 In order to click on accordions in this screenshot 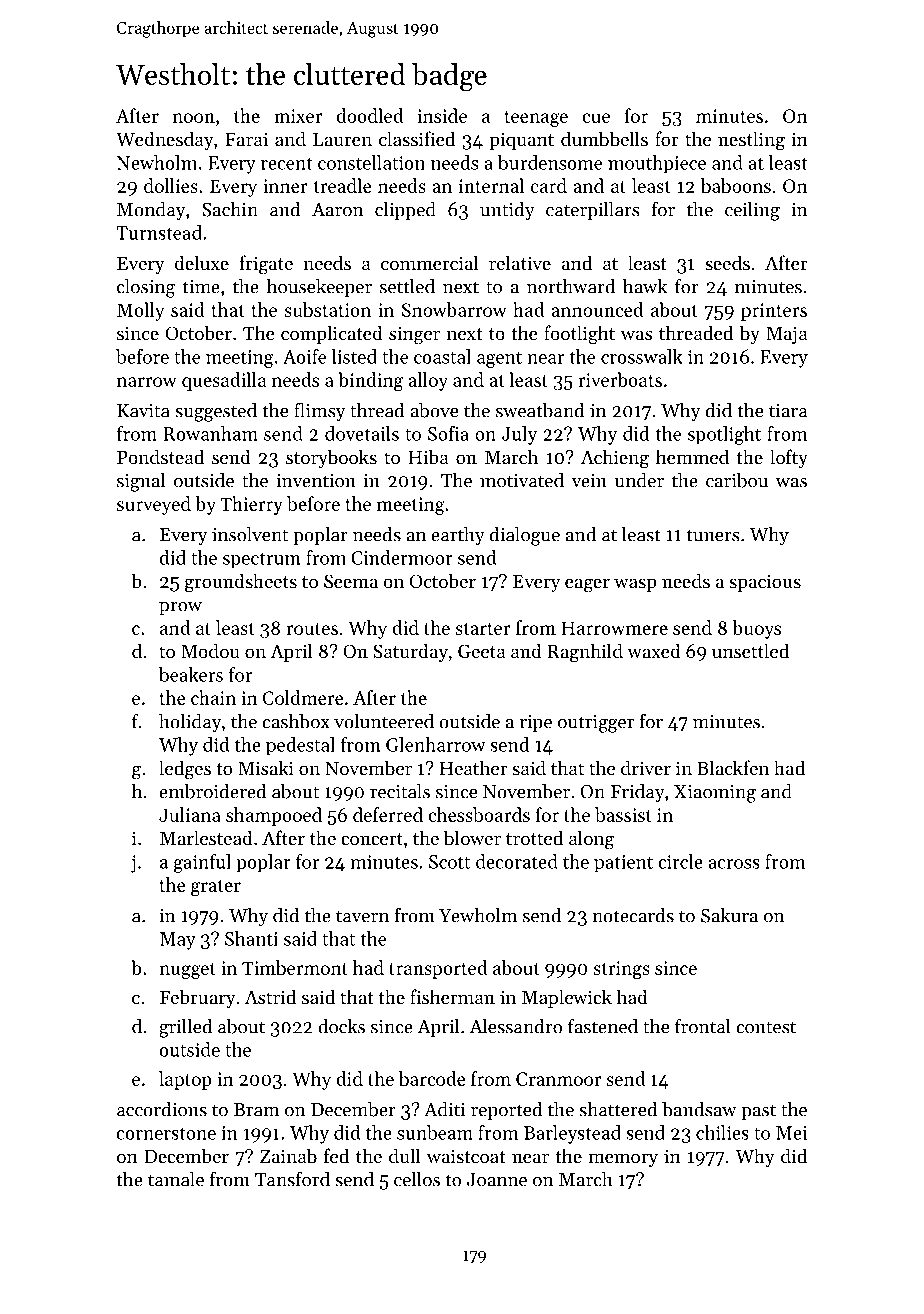, I will do `click(162, 1109)`.
